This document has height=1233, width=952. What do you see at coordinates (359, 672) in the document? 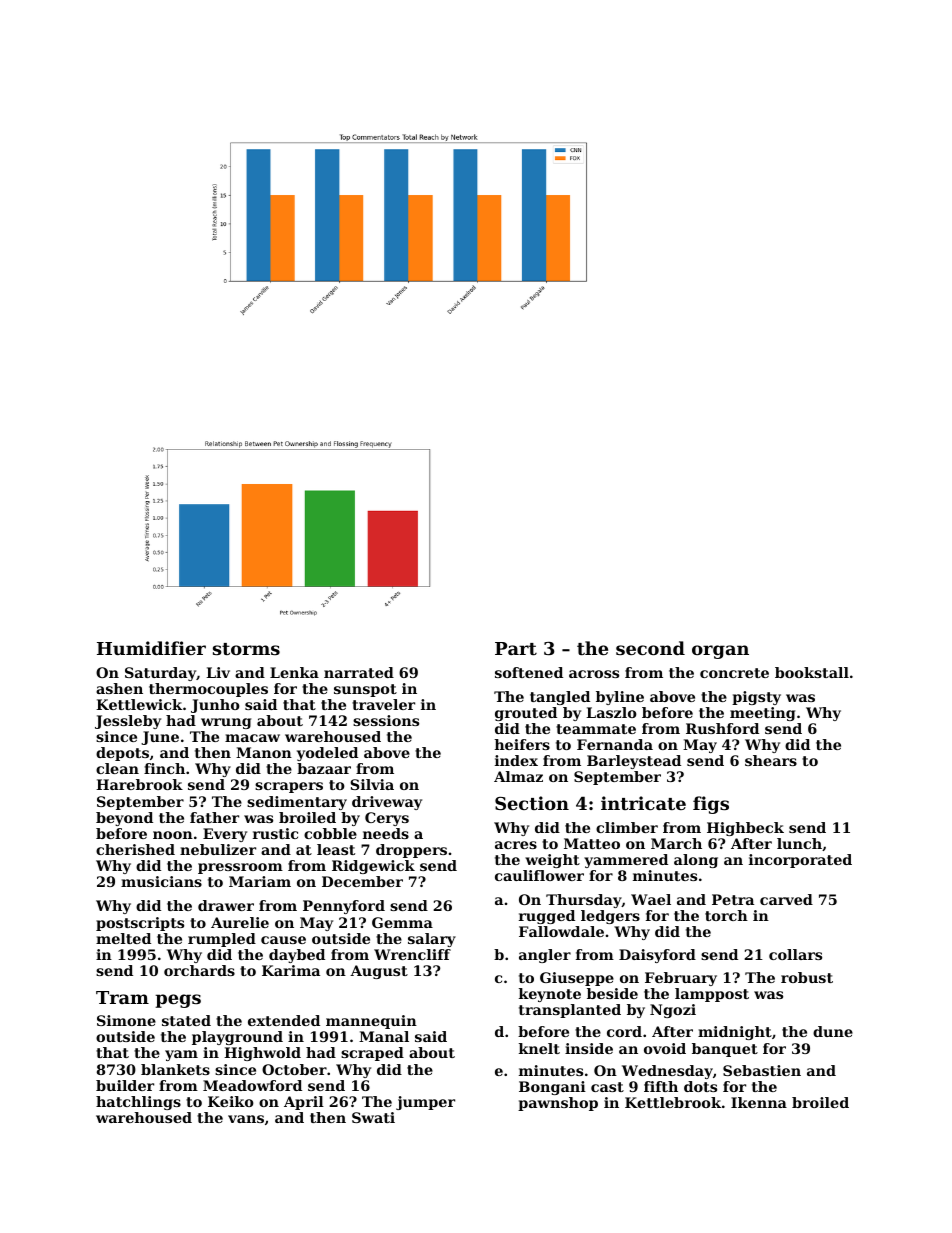
I see `narrated` at bounding box center [359, 672].
